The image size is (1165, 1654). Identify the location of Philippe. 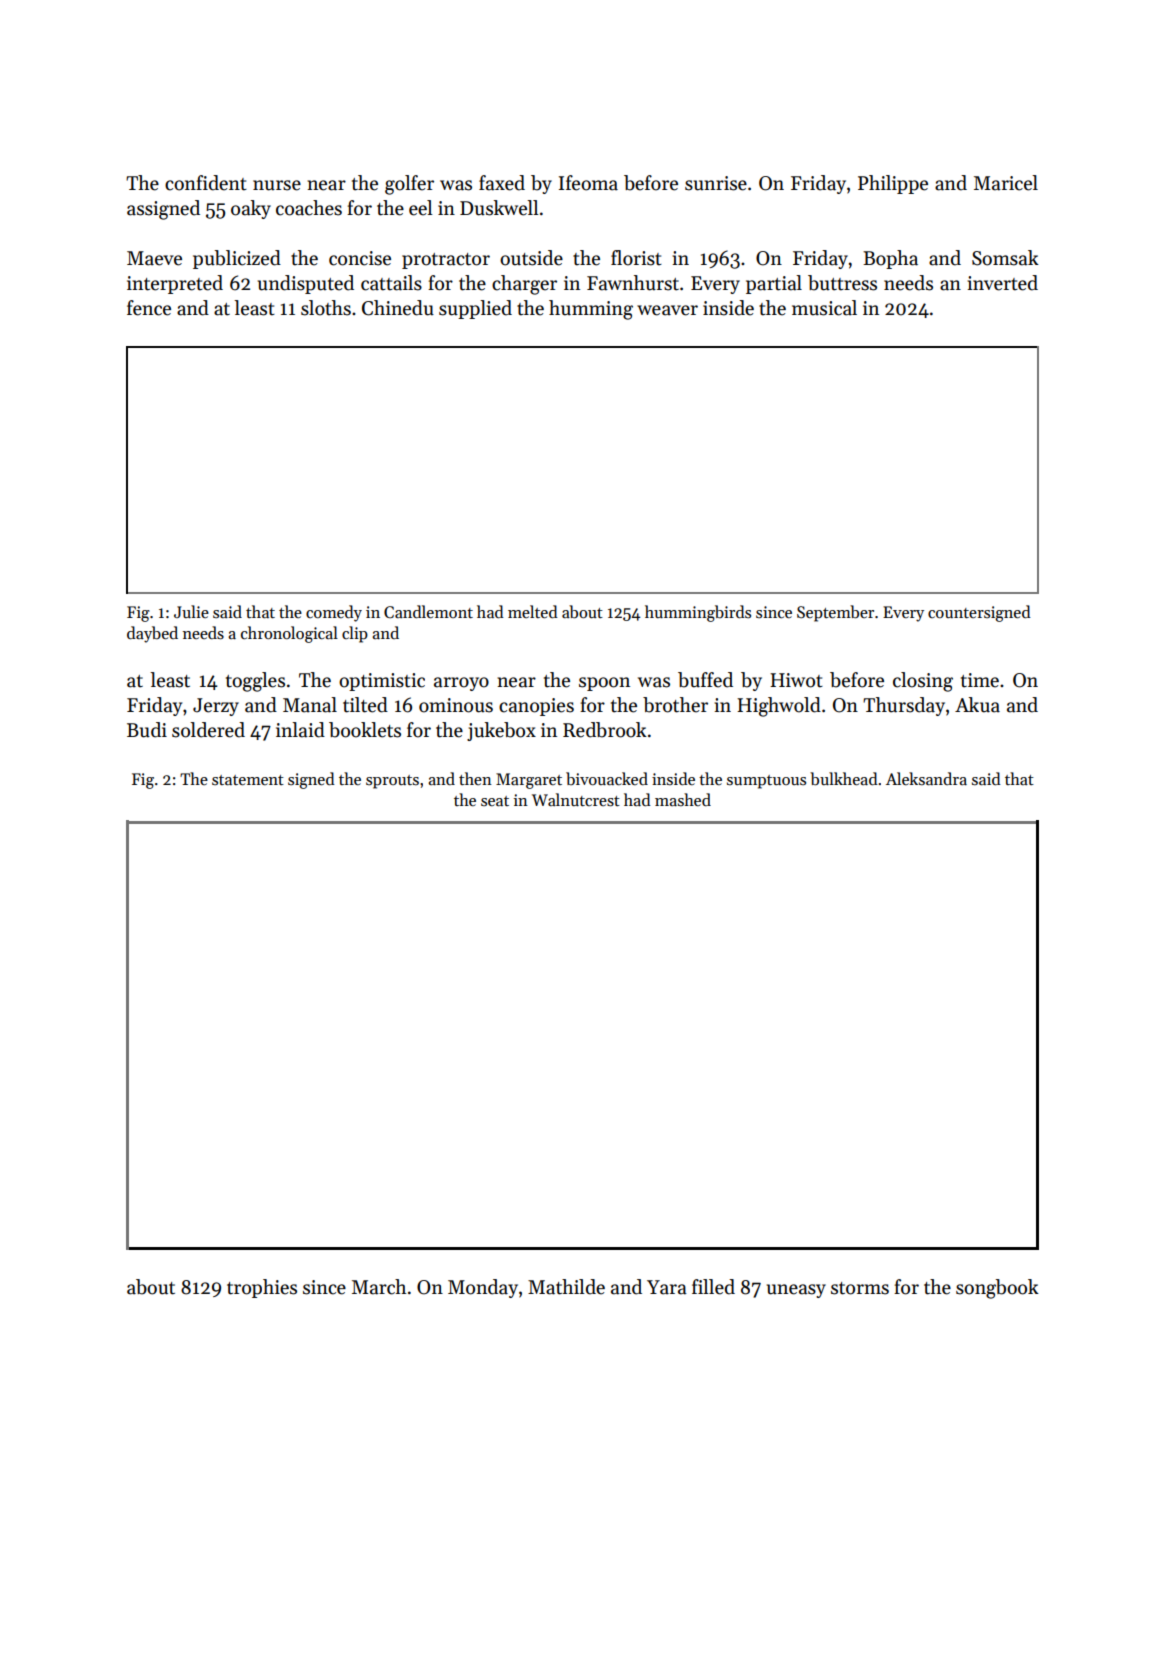
(893, 184).
